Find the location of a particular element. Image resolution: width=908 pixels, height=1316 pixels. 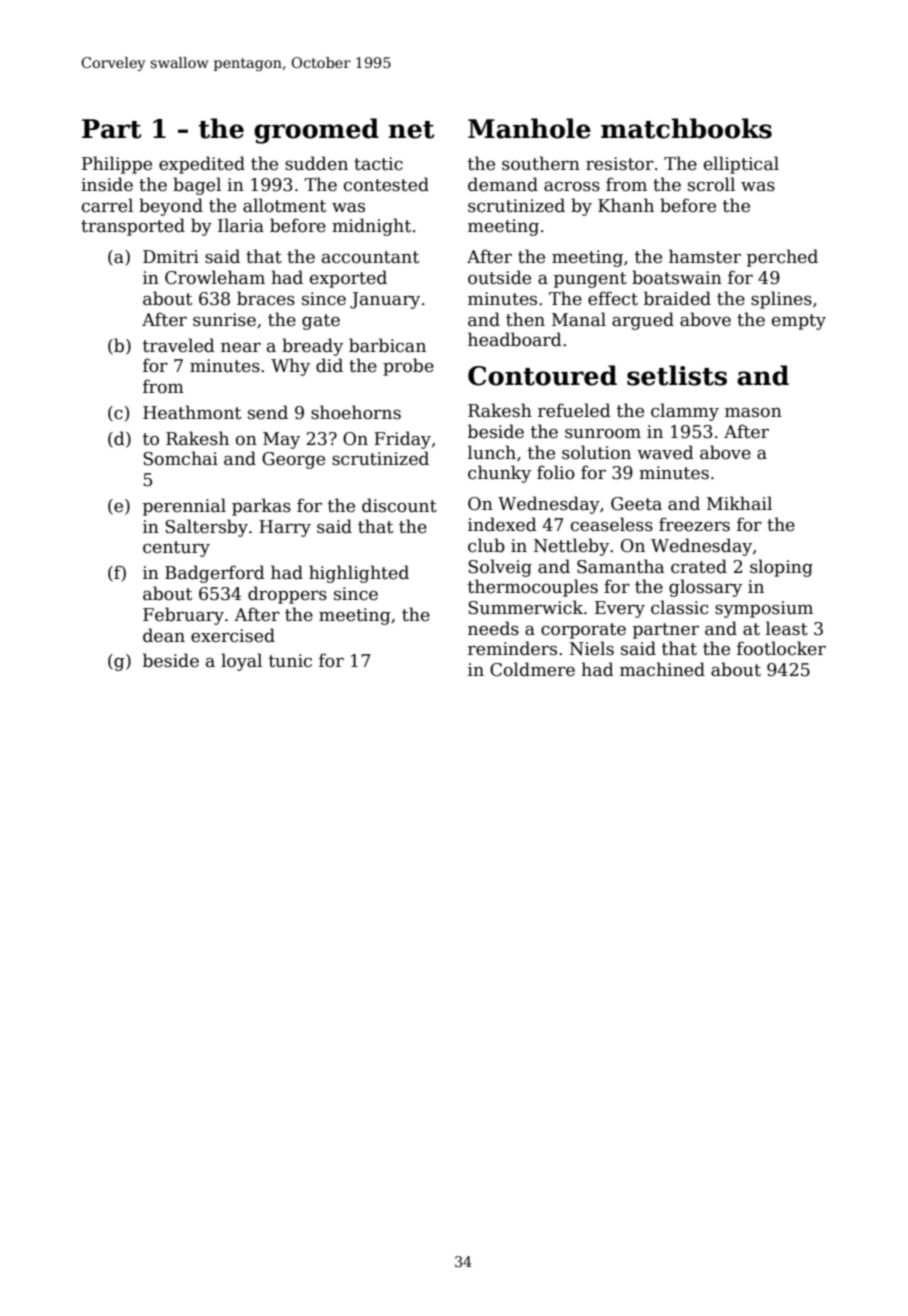

Mikhail is located at coordinates (739, 503).
